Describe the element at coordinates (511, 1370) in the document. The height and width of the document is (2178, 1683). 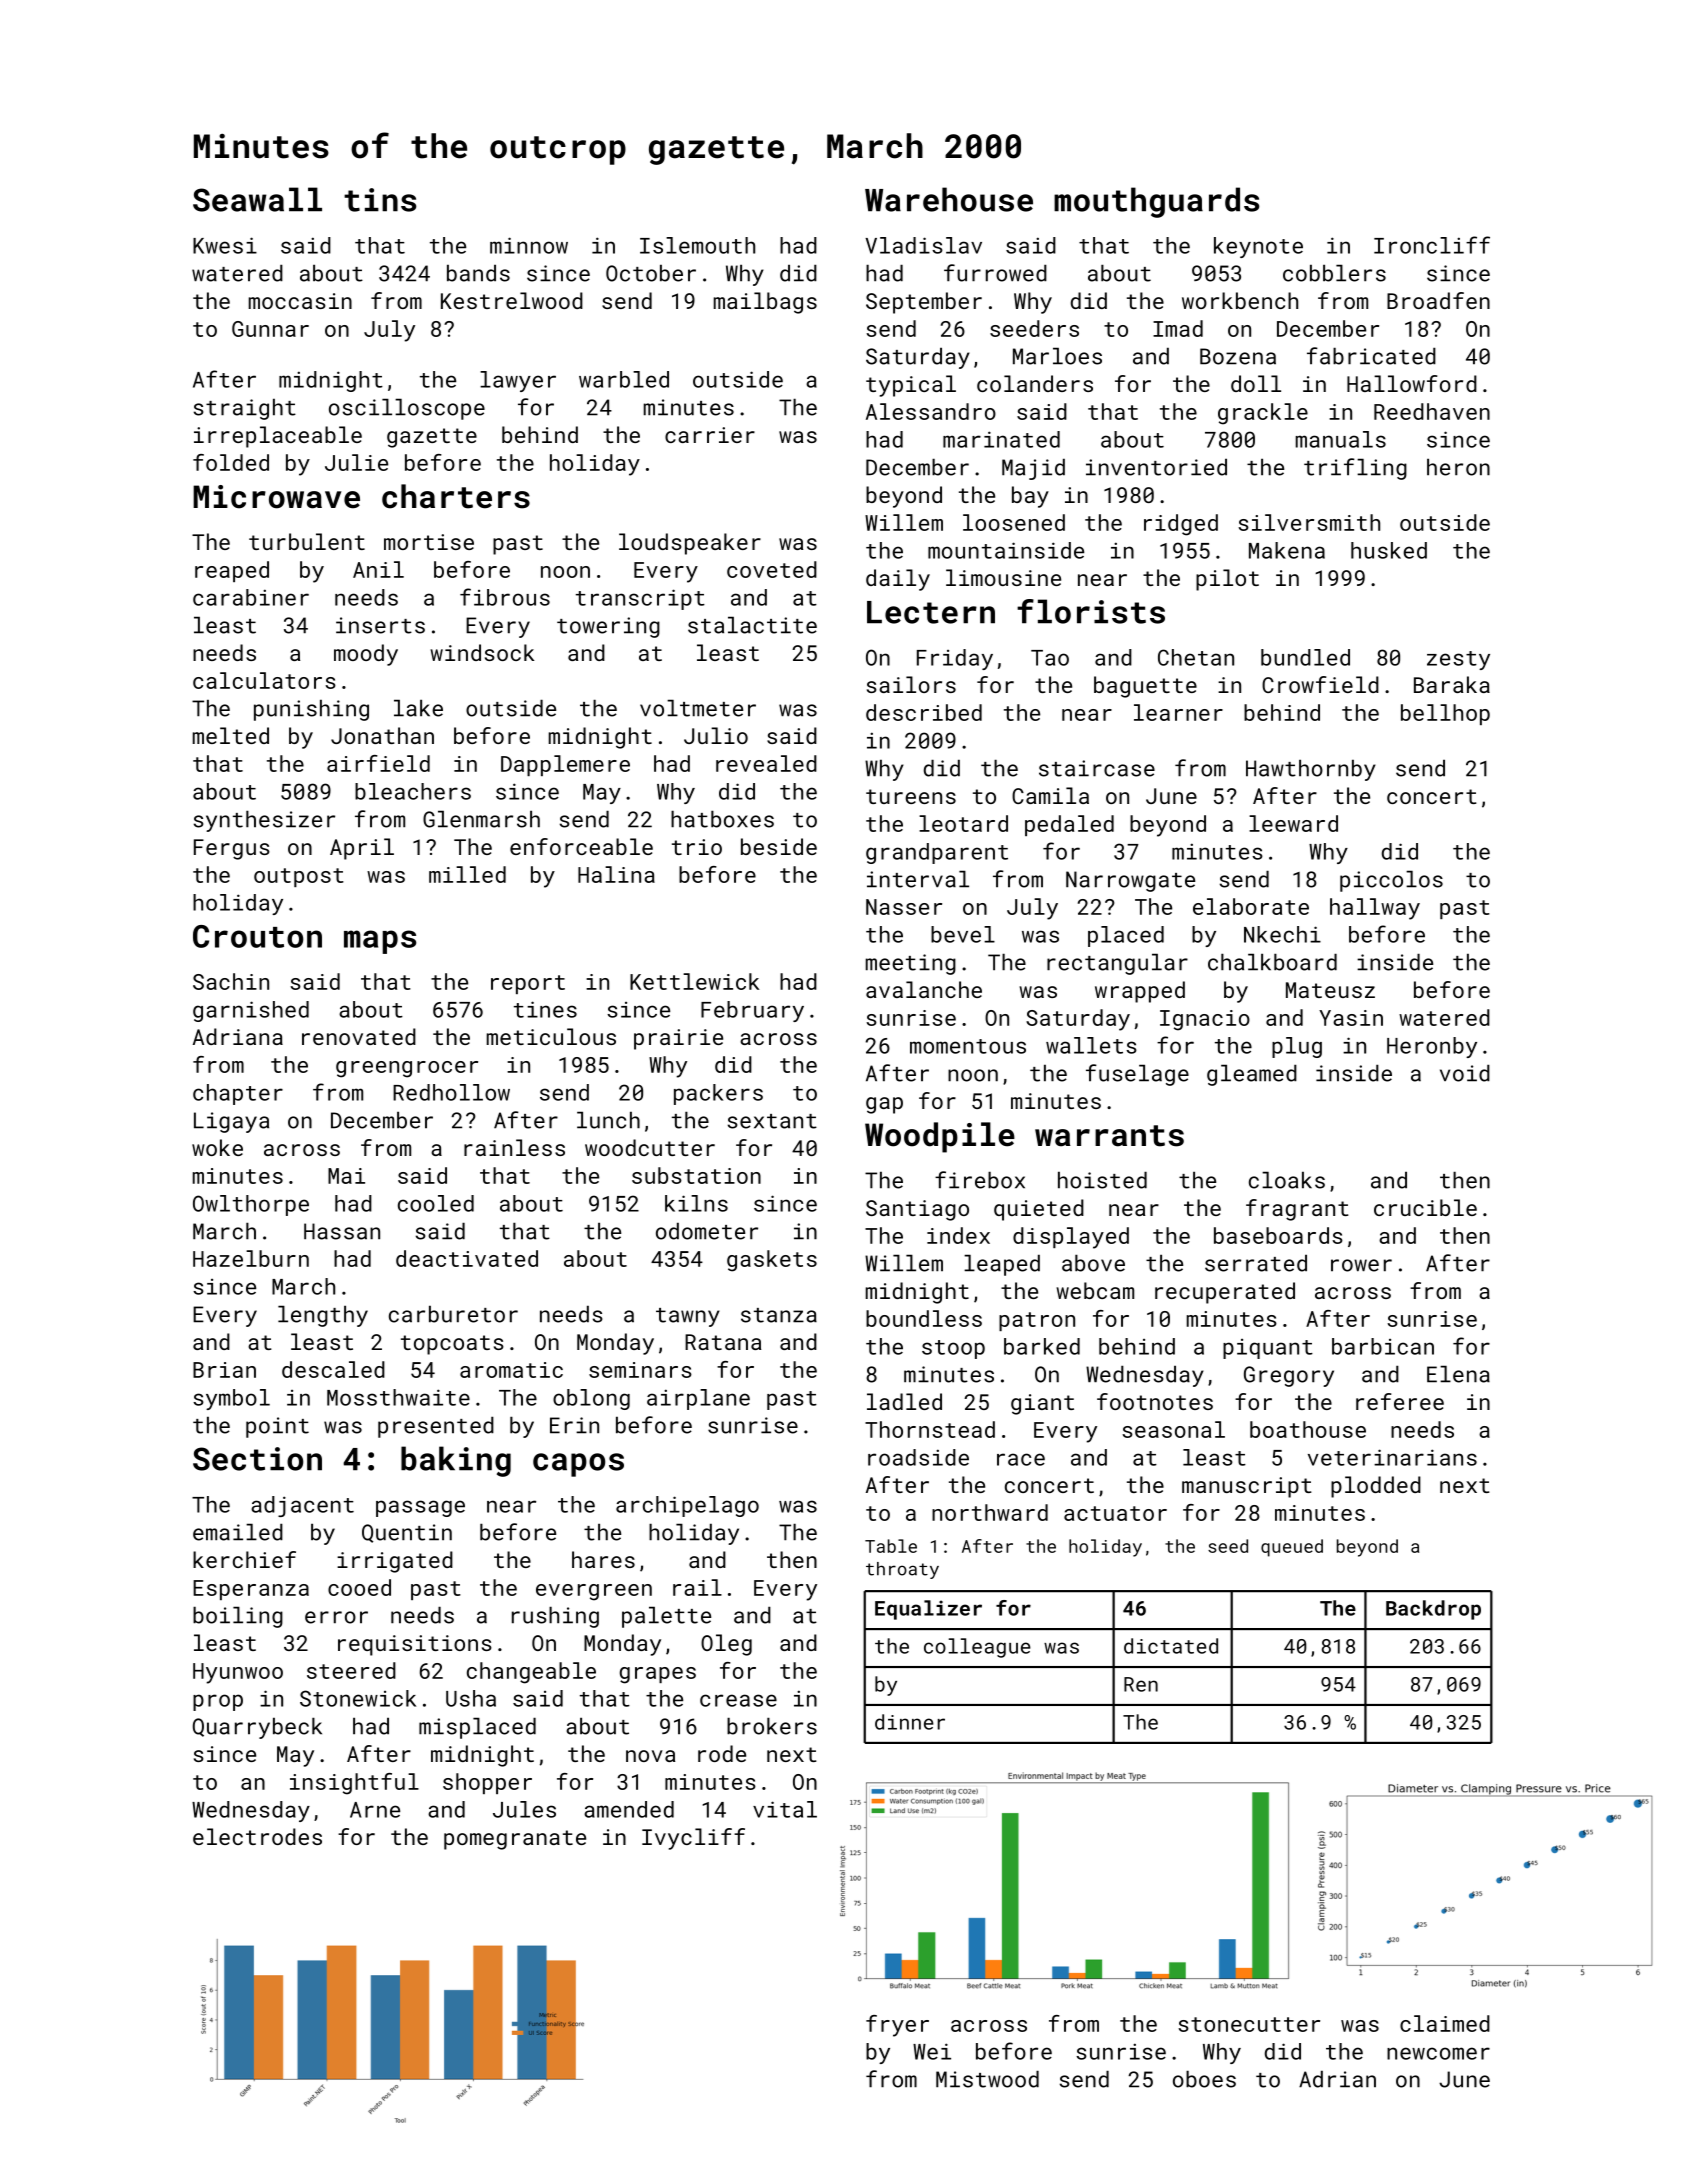
I see `aromatic` at that location.
